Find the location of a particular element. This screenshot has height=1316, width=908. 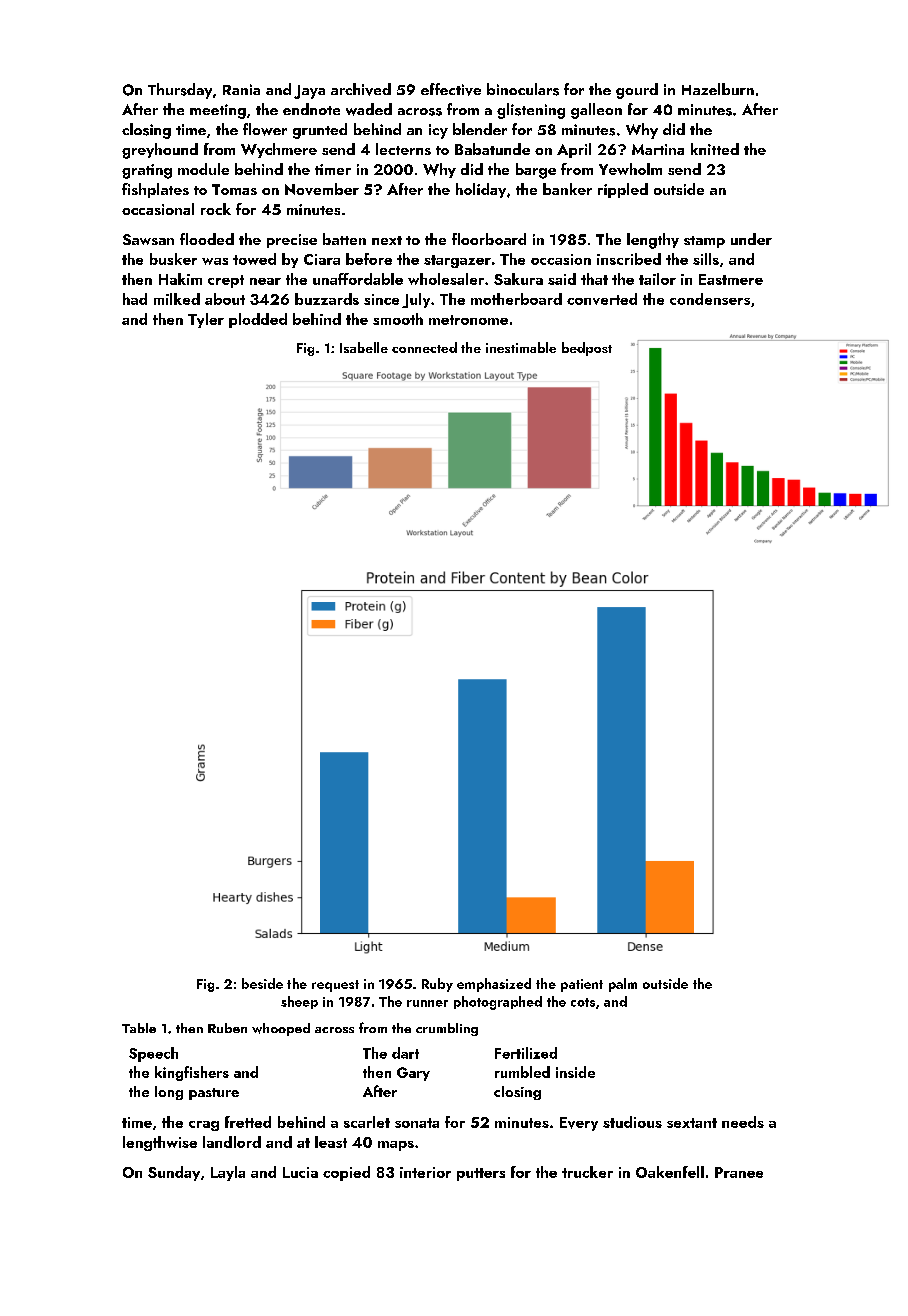

palm is located at coordinates (623, 985).
